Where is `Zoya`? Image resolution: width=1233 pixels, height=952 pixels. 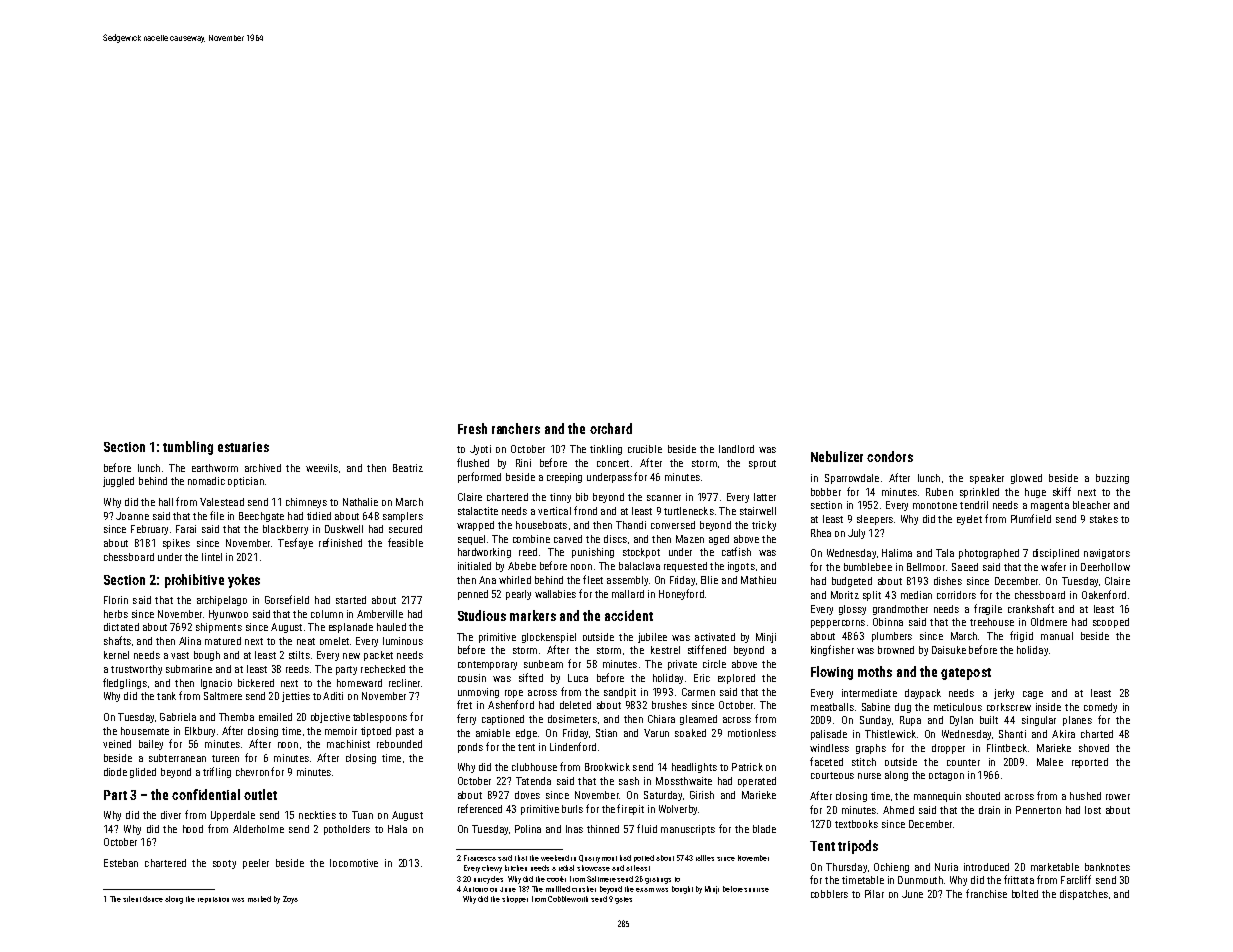
Zoya is located at coordinates (290, 900).
